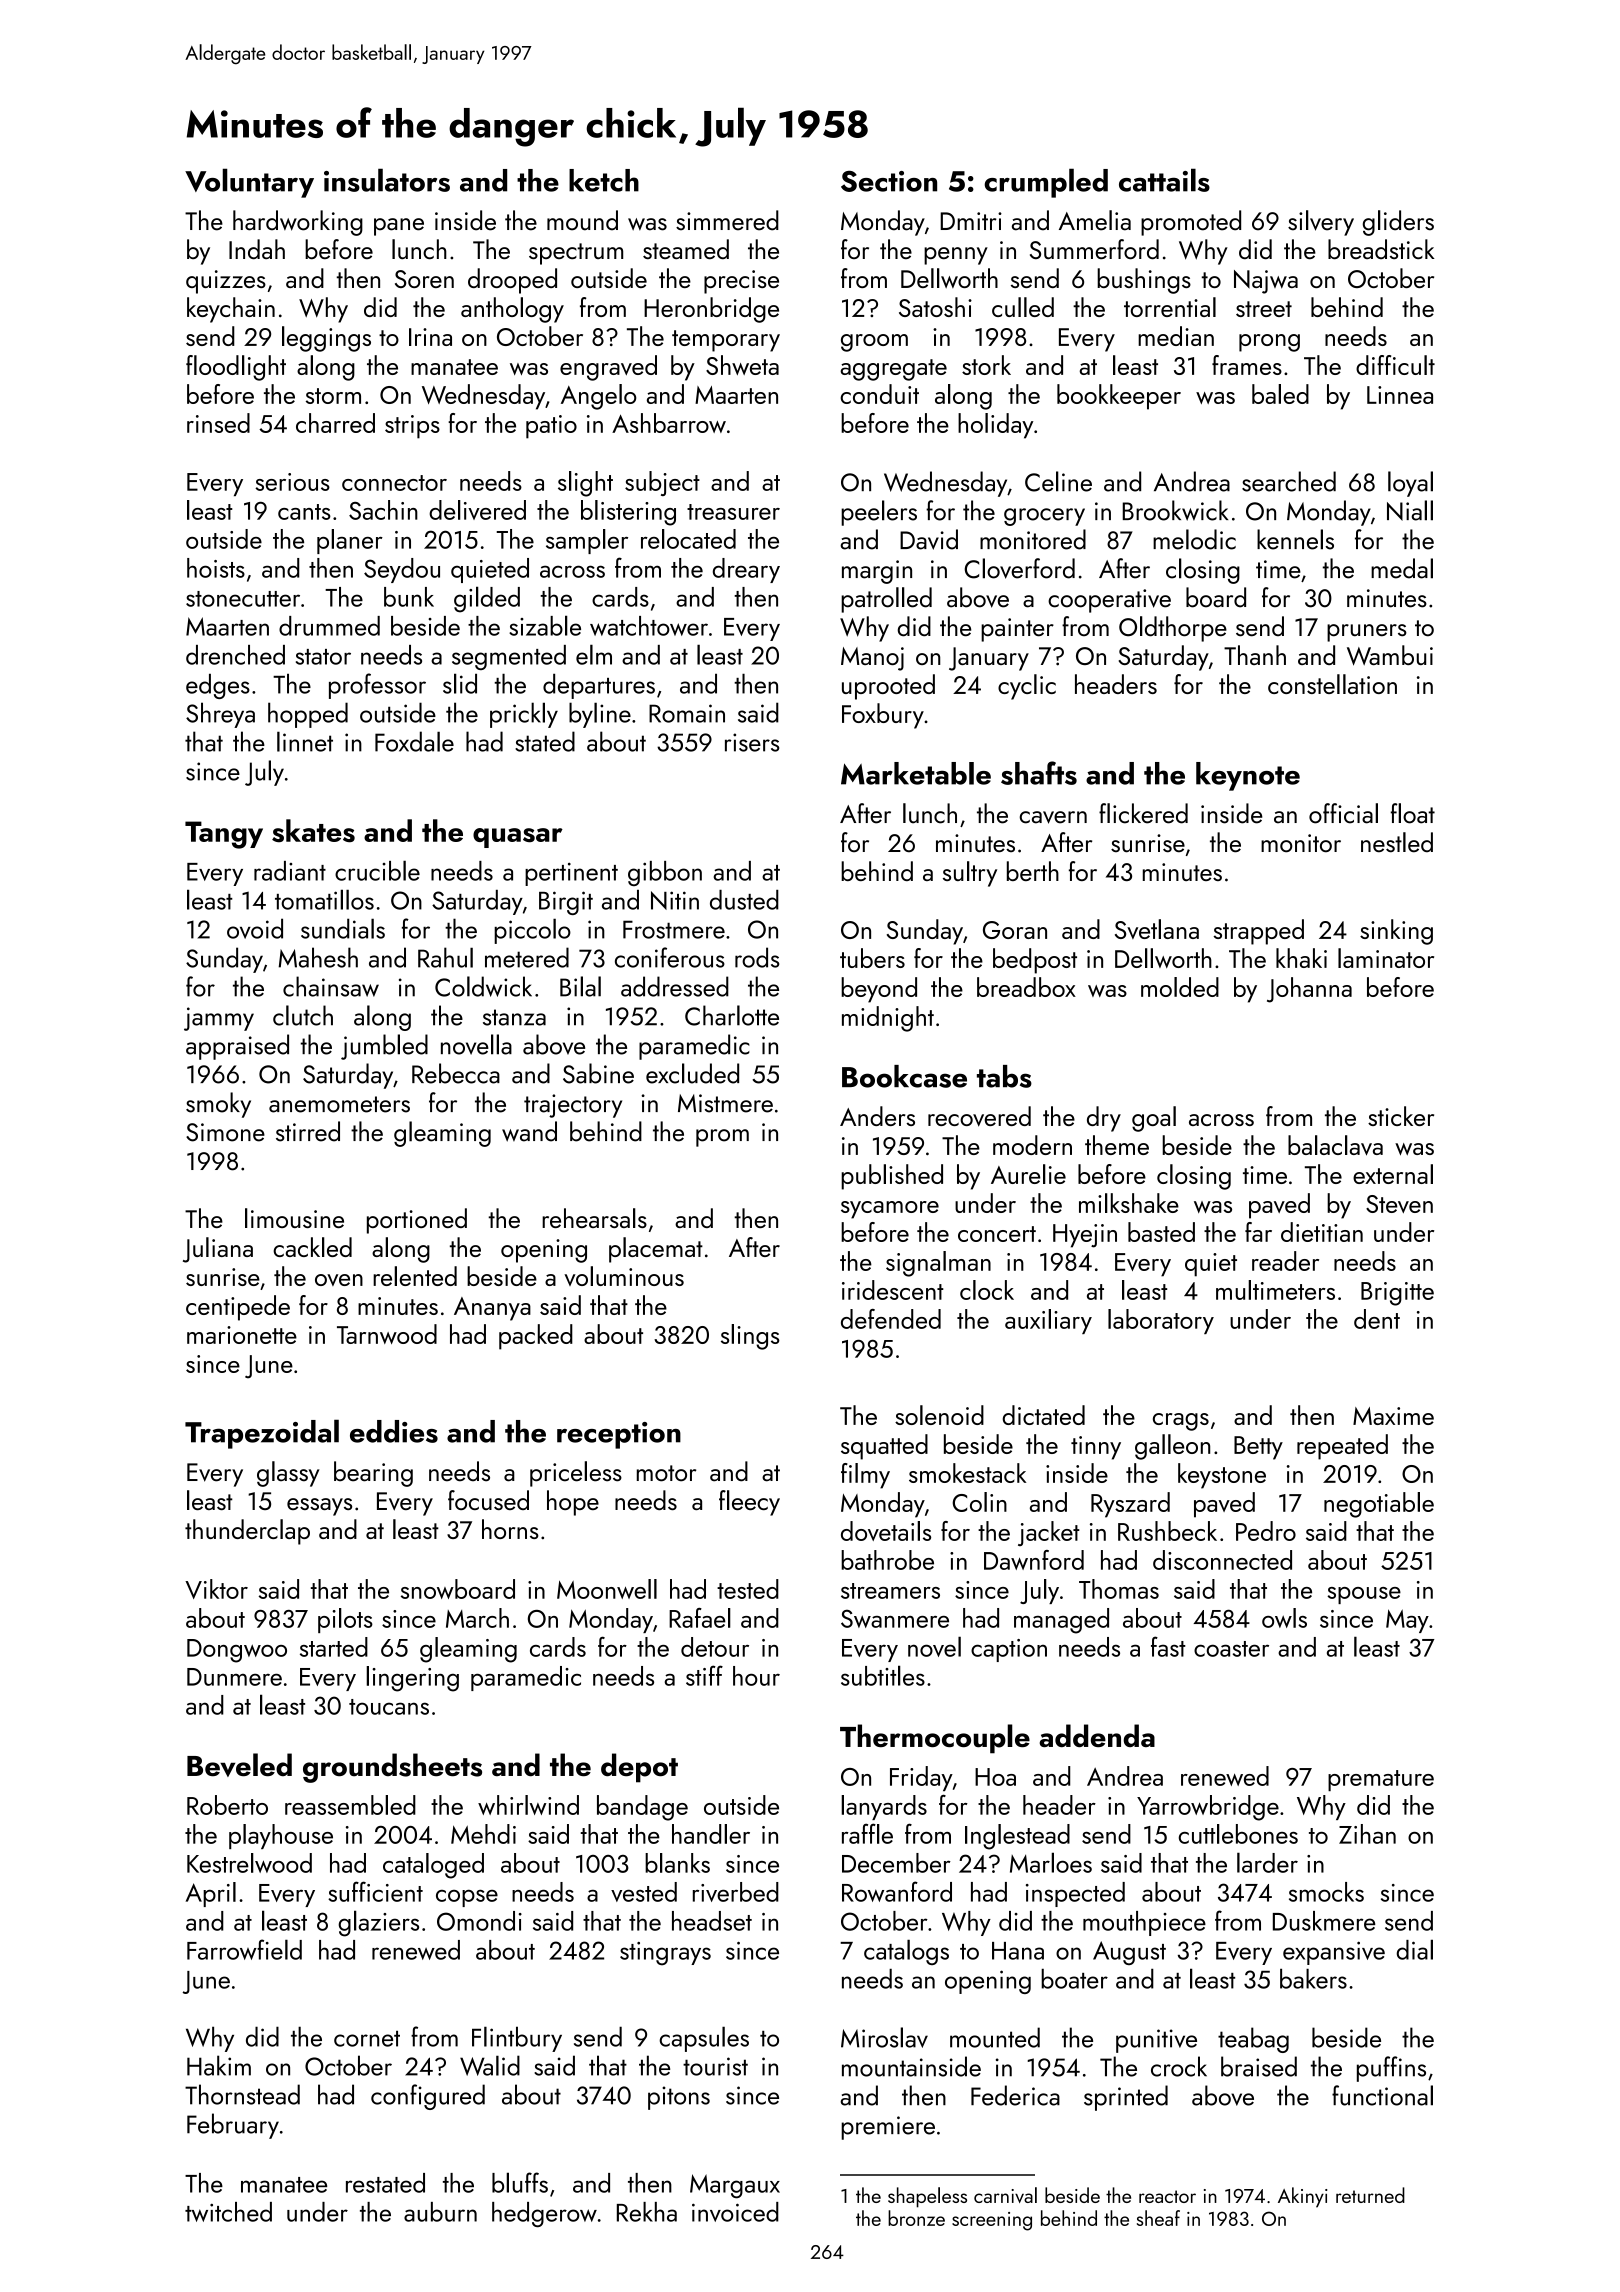 The image size is (1620, 2292). I want to click on leggings, so click(326, 339).
